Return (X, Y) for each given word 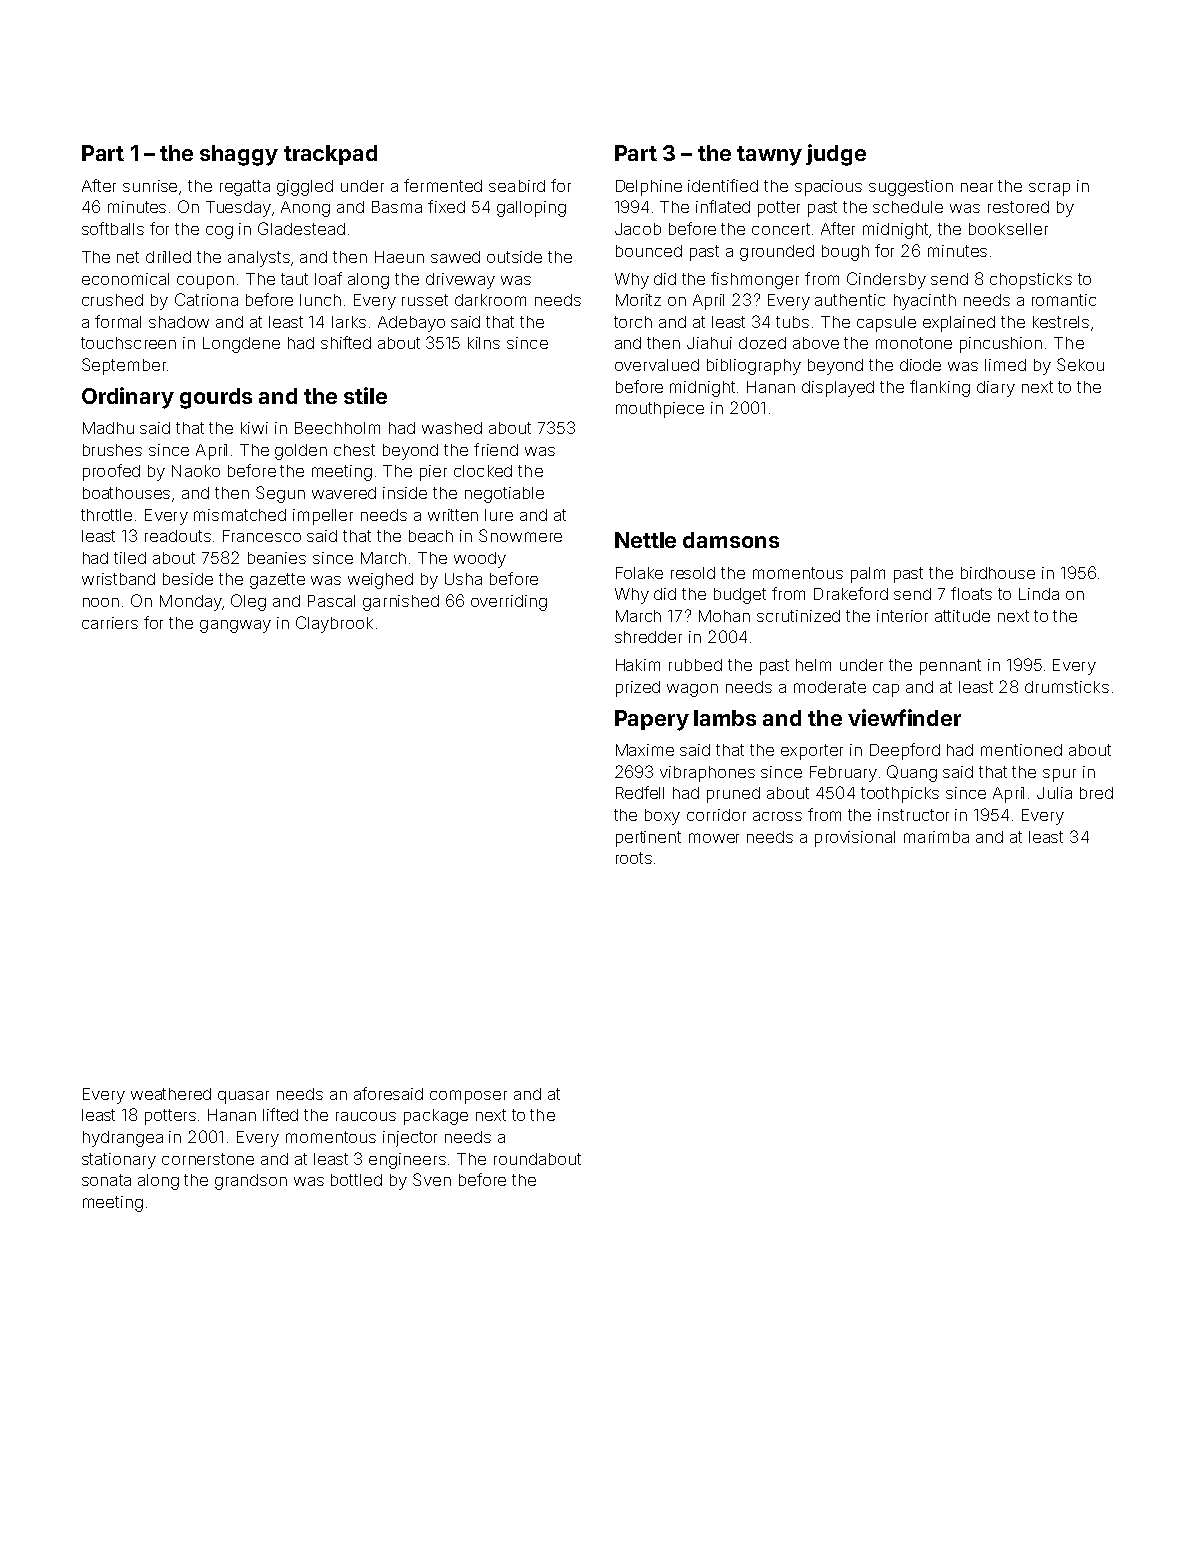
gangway (235, 626)
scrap (1049, 189)
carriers (110, 623)
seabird (517, 186)
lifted (280, 1114)
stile (365, 395)
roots (634, 858)
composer (468, 1097)
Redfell (640, 792)
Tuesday (238, 209)
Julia (1054, 793)
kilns (484, 343)
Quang (912, 773)
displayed (838, 389)
